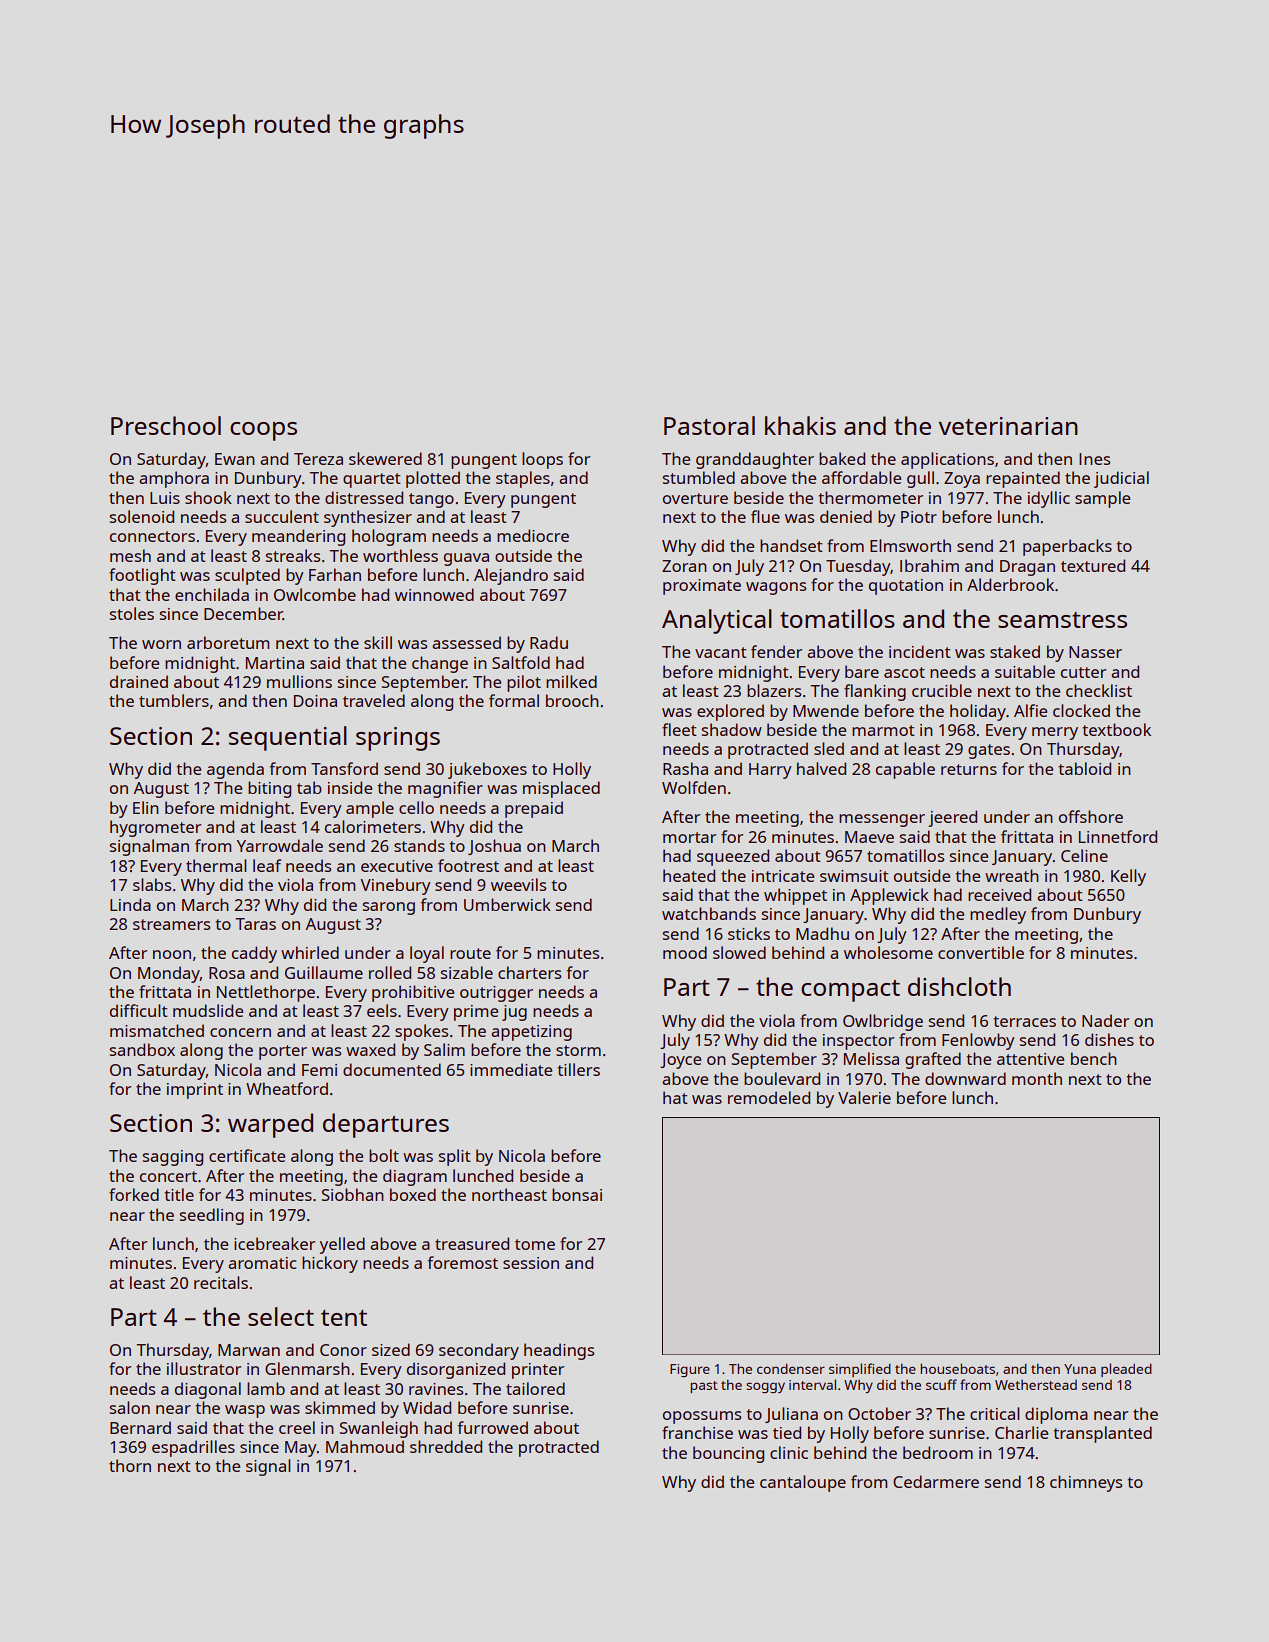 The height and width of the image is (1642, 1269). Describe the element at coordinates (340, 1407) in the image. I see `skimmed` at that location.
